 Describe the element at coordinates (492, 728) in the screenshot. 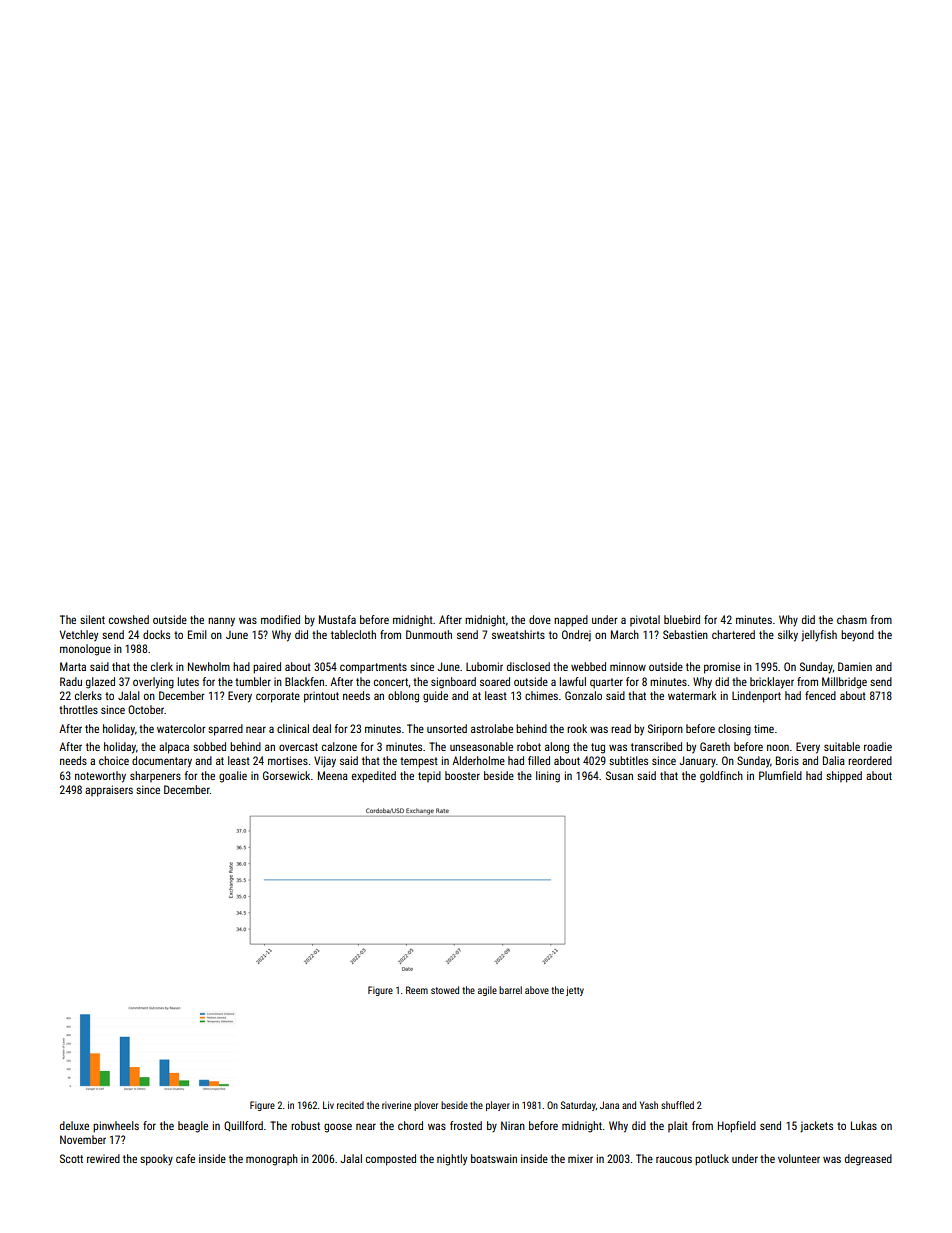

I see `astrolabe` at that location.
